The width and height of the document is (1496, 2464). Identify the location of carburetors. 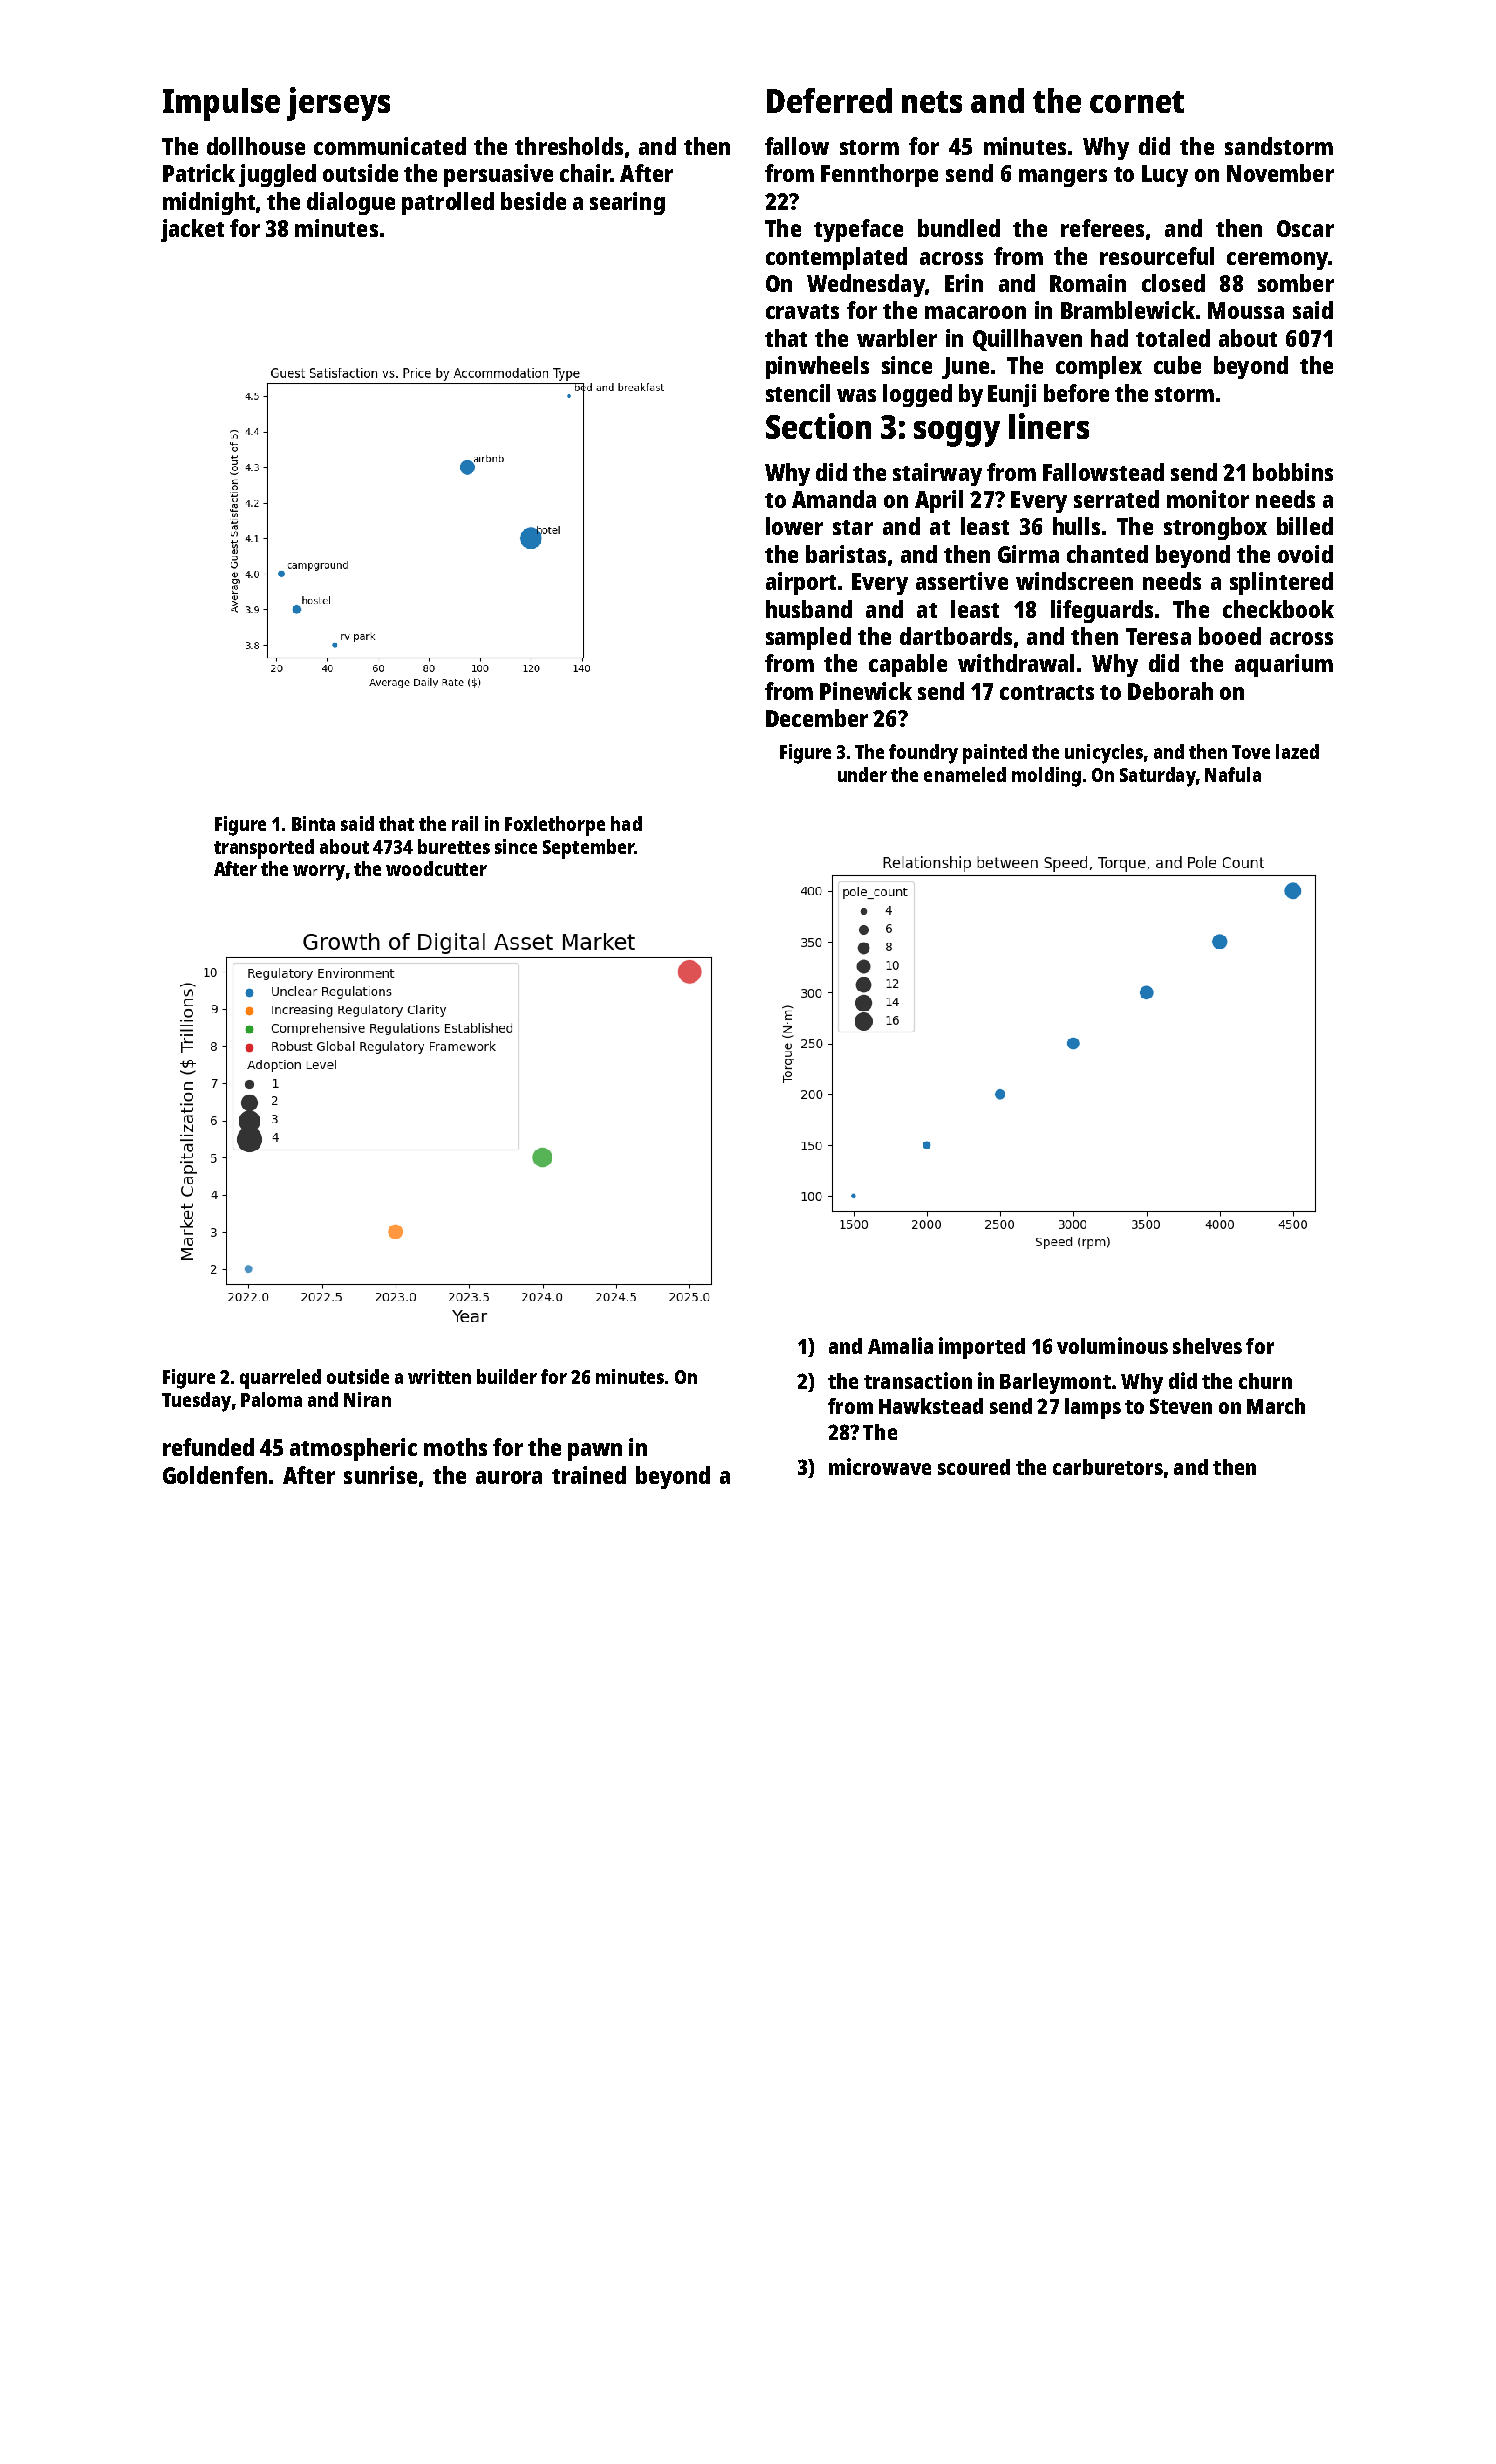
(1108, 1467).
